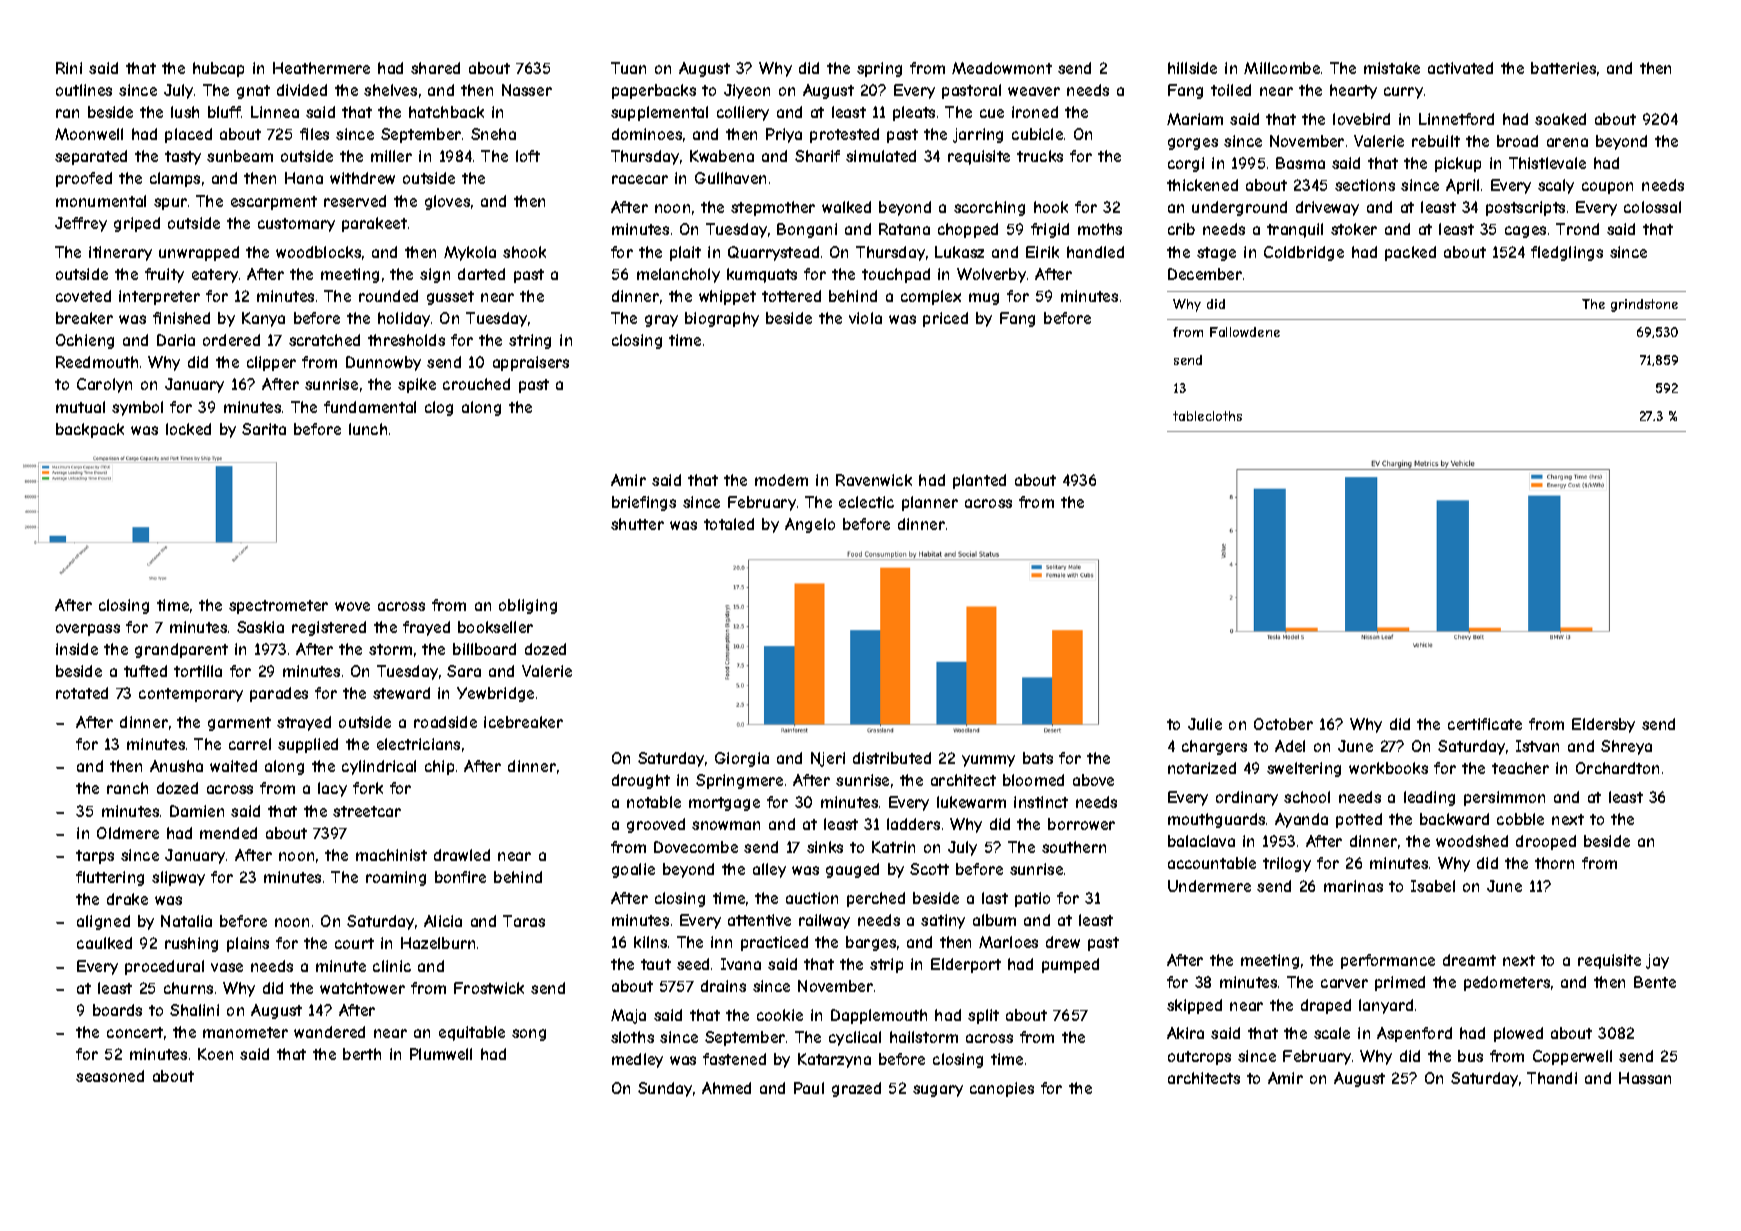 This document has height=1231, width=1741. What do you see at coordinates (1245, 332) in the document?
I see `Fallowdene` at bounding box center [1245, 332].
